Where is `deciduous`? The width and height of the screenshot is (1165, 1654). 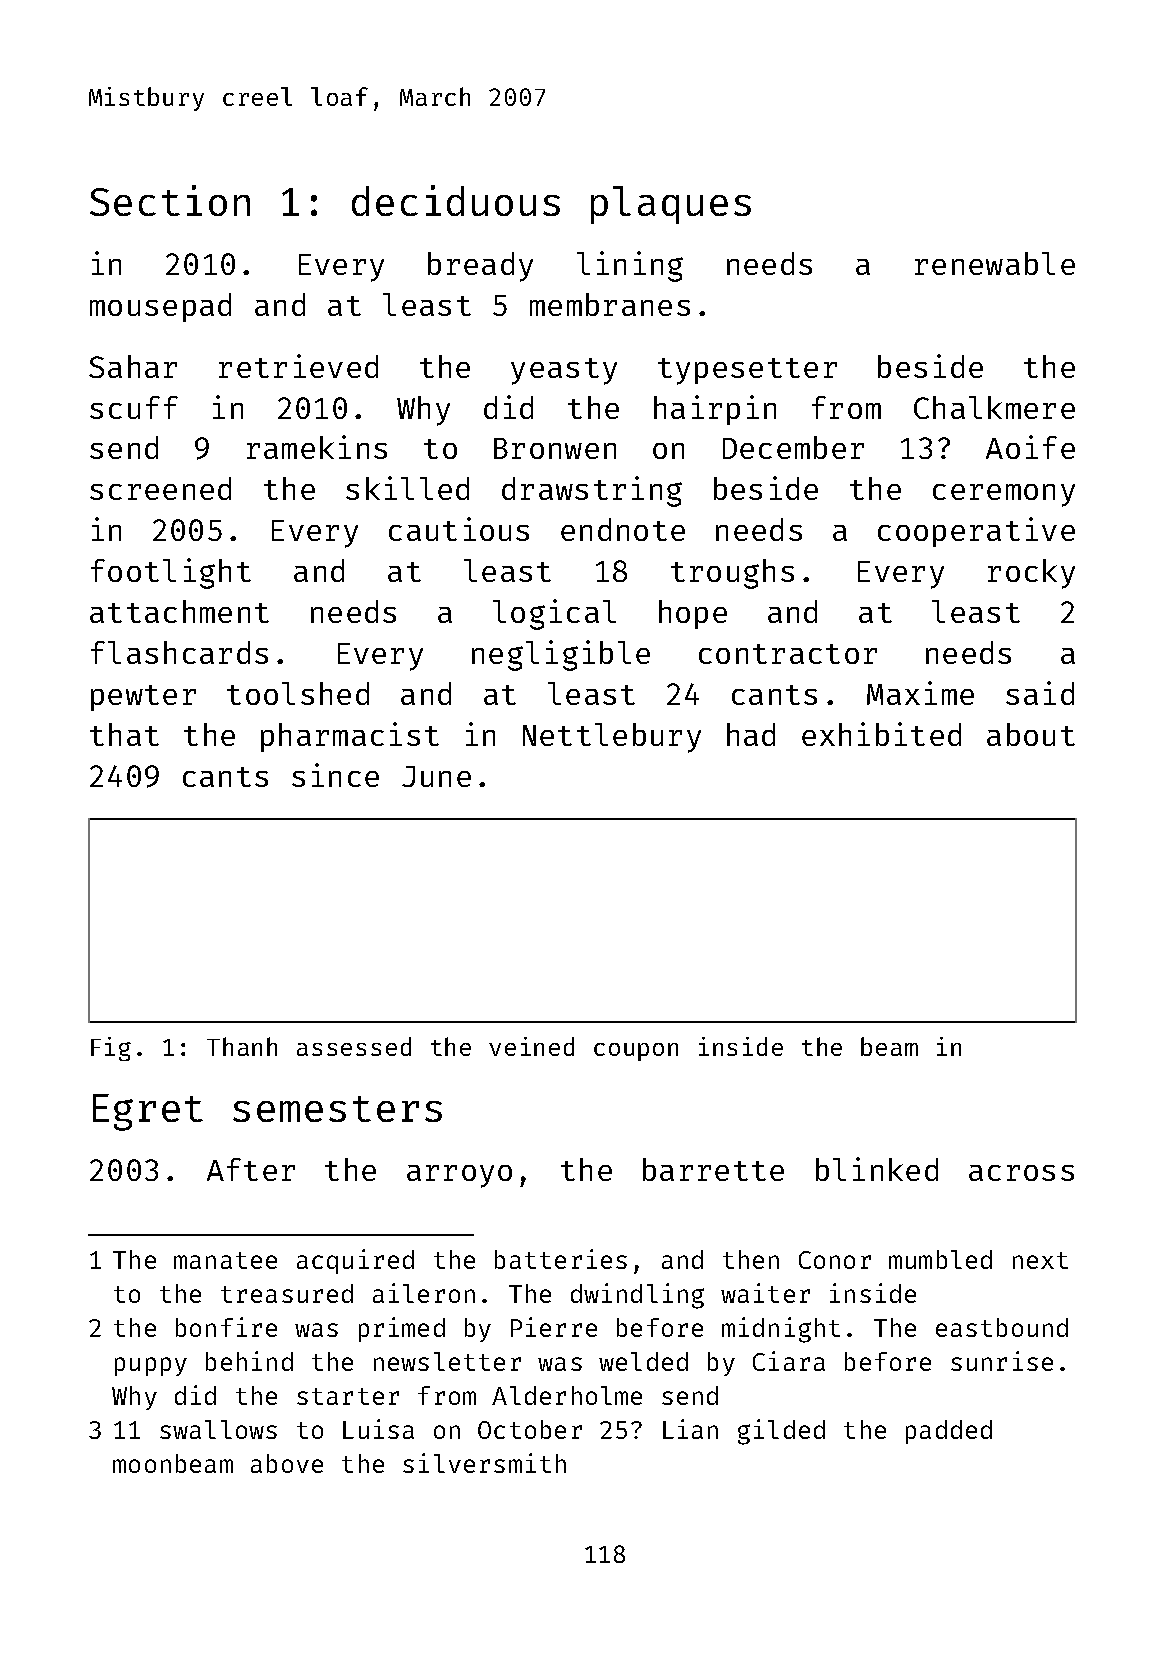
deciduous is located at coordinates (456, 200).
